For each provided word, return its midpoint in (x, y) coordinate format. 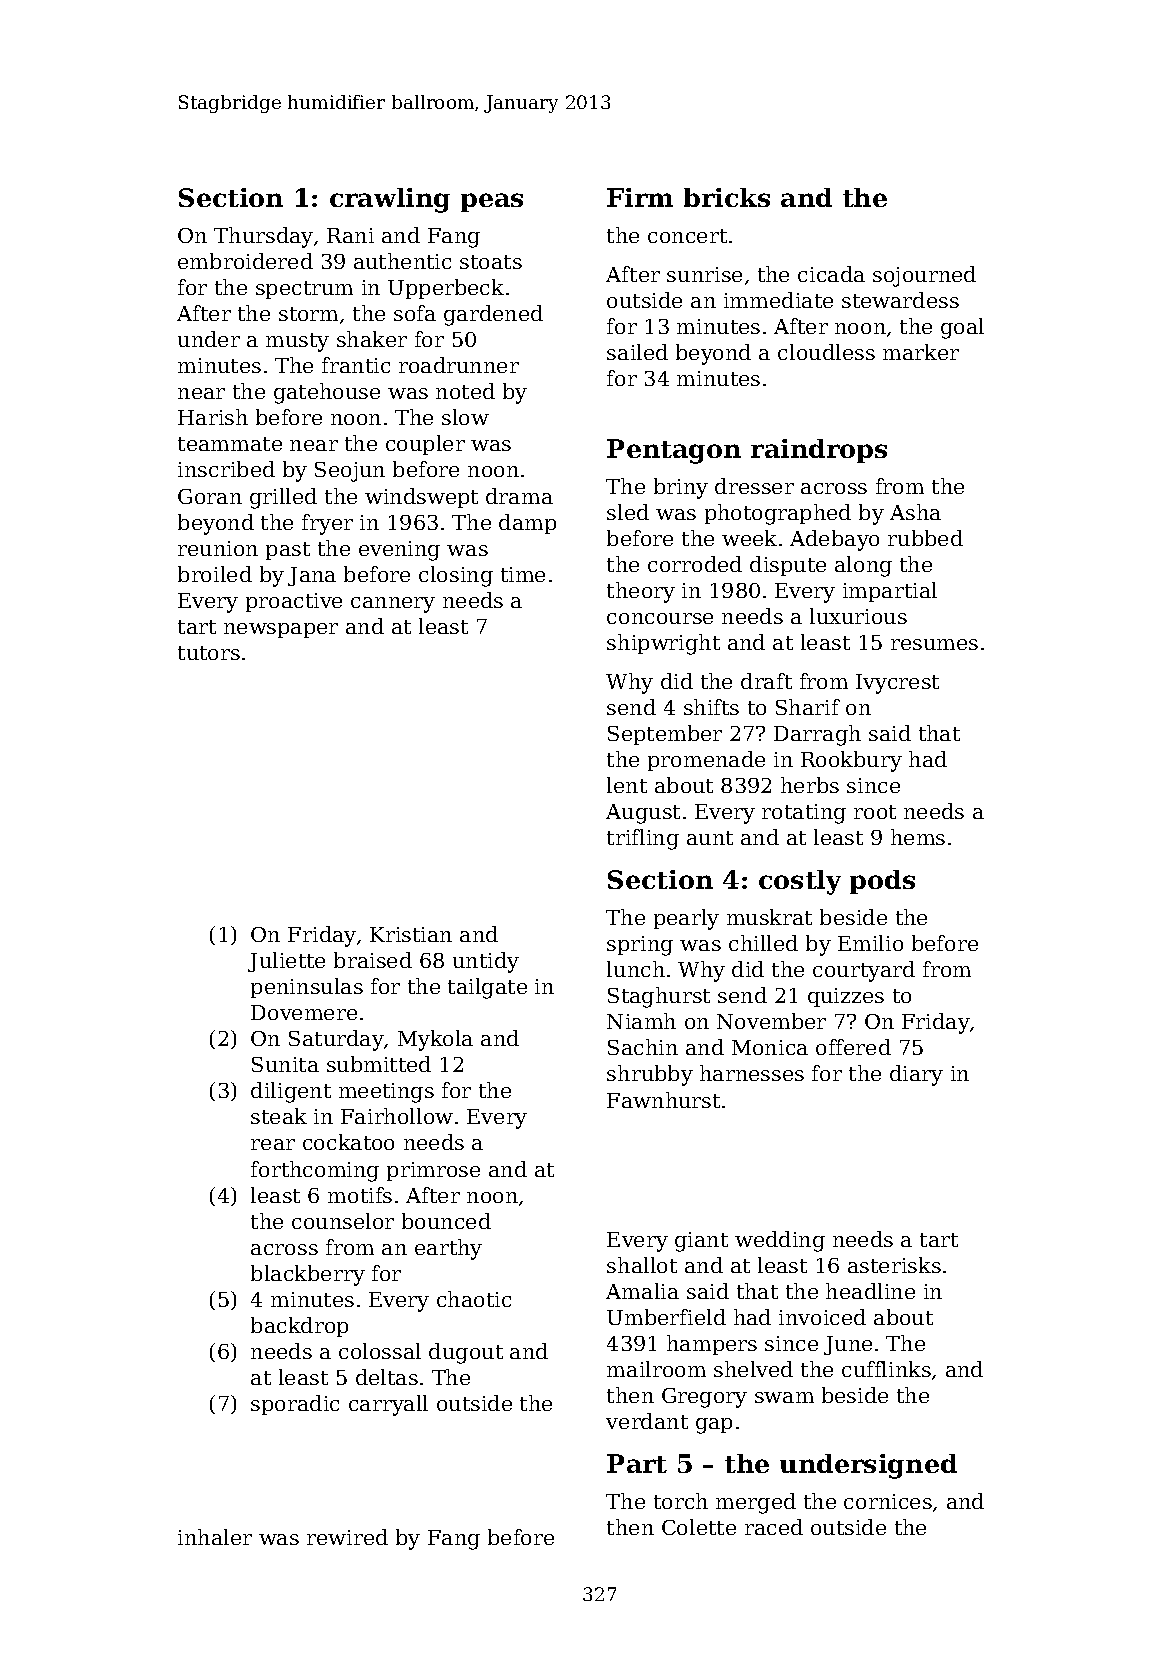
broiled (215, 574)
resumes (934, 644)
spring (640, 946)
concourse (660, 618)
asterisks (894, 1265)
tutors (209, 653)
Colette (699, 1527)
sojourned (924, 276)
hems (918, 837)
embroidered (245, 261)
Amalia (642, 1291)
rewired (347, 1537)
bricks (727, 197)
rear (273, 1144)
